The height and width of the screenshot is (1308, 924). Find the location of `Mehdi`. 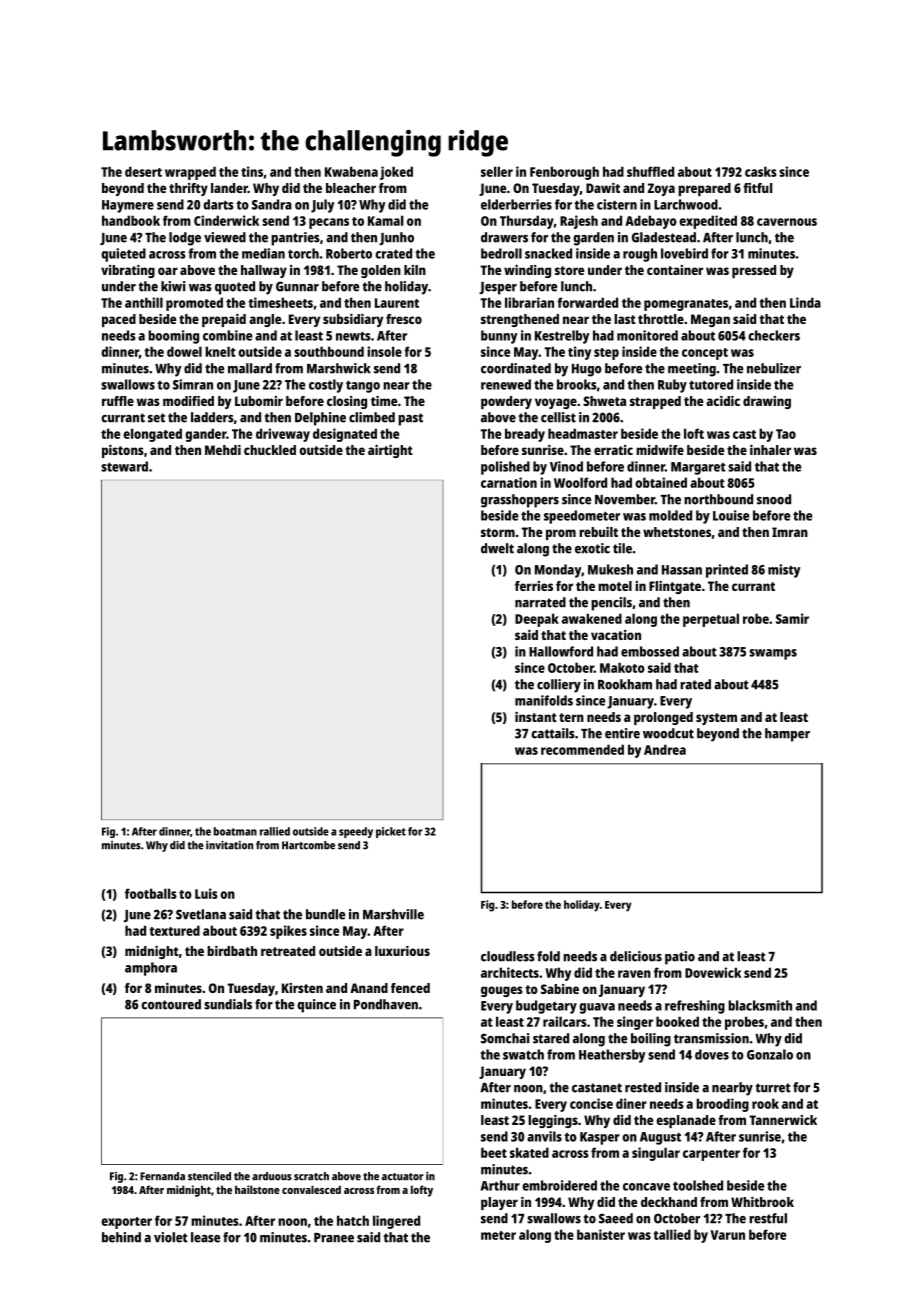

Mehdi is located at coordinates (223, 450).
